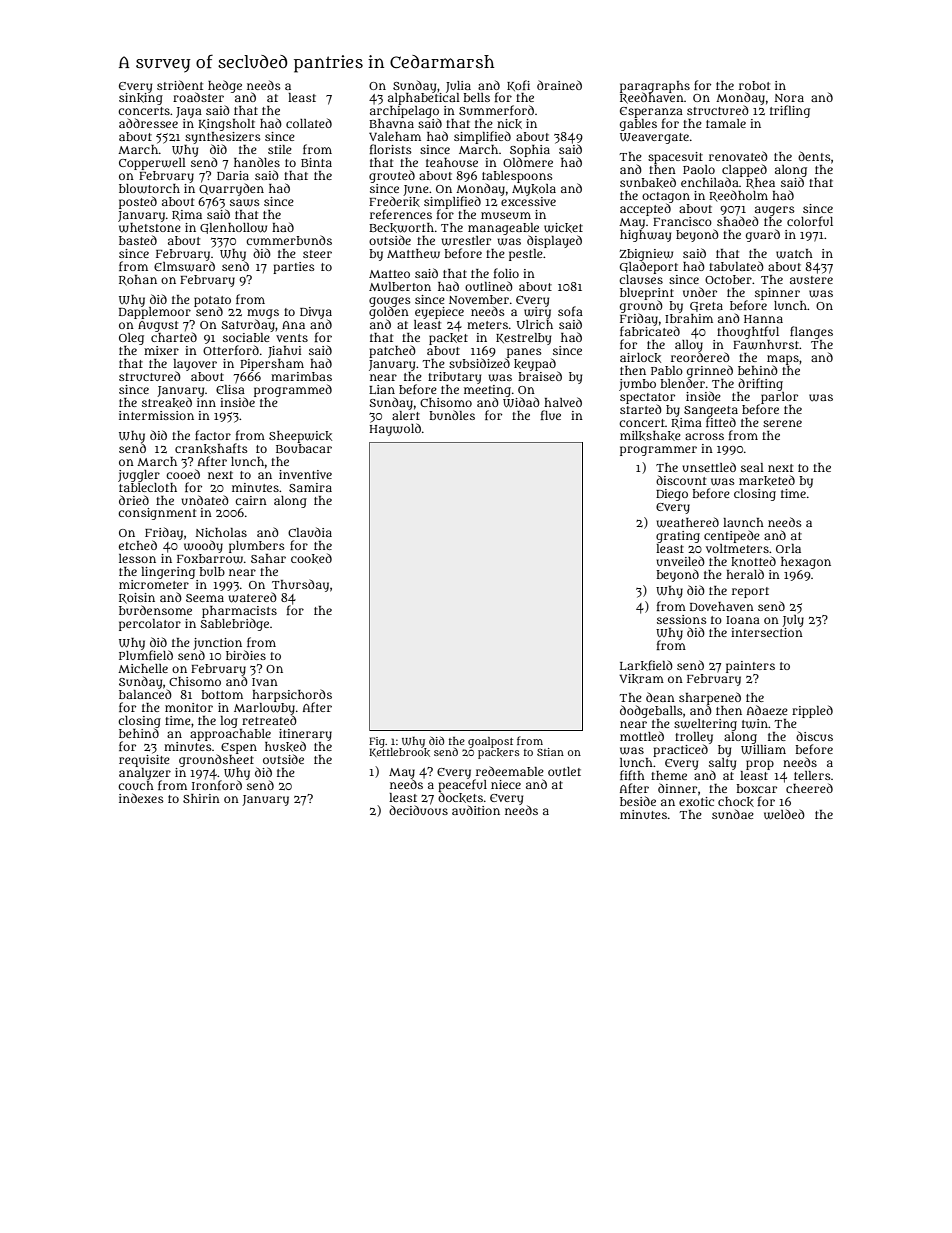  I want to click on harpsichords, so click(292, 695).
